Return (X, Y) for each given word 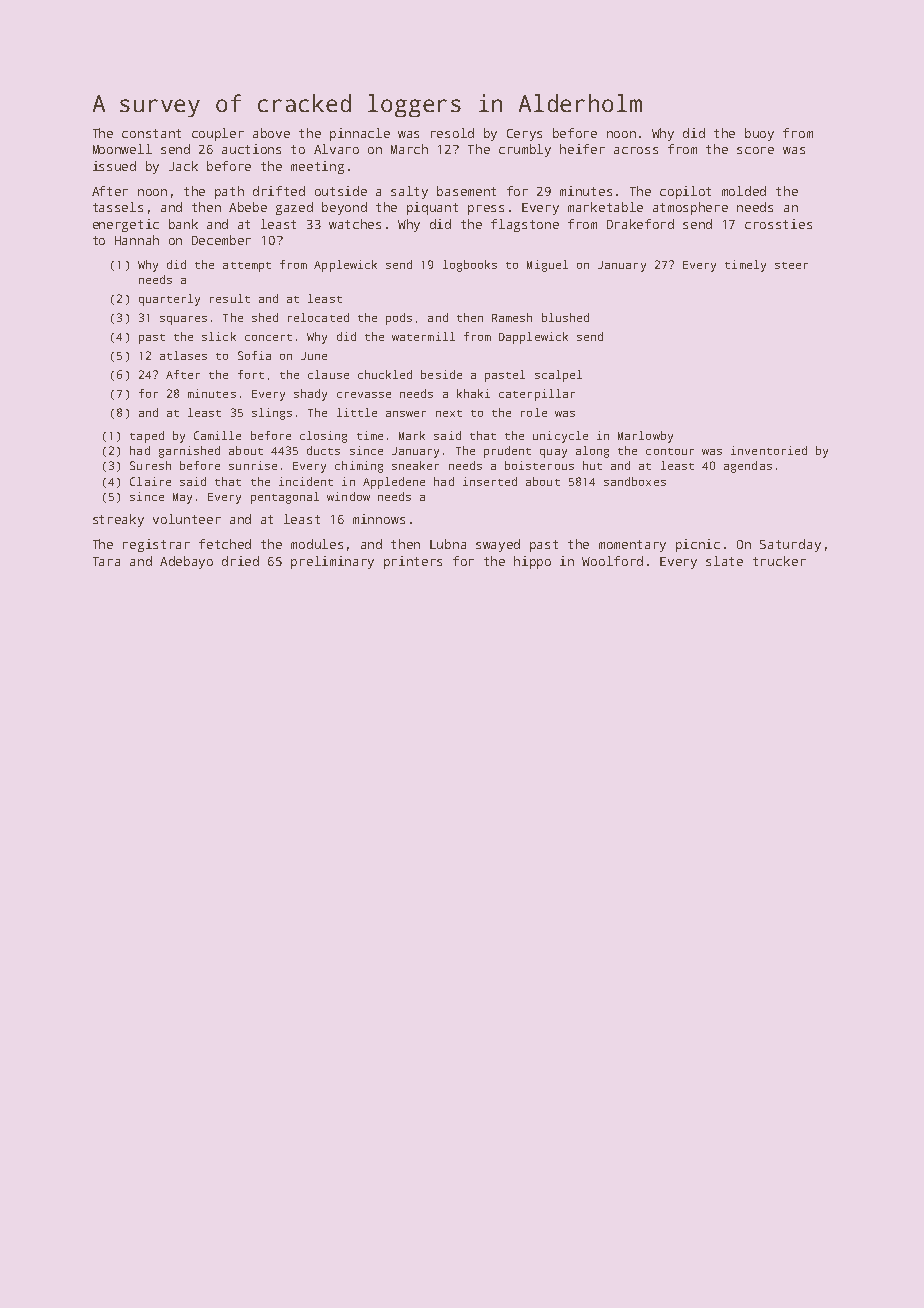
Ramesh (512, 317)
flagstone (525, 225)
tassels (118, 207)
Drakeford (640, 224)
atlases (183, 355)
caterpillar (537, 395)
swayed (498, 545)
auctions (251, 149)
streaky (118, 520)
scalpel (558, 376)
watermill (423, 336)
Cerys (524, 135)
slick (219, 336)
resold (452, 133)
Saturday (790, 545)
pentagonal (285, 498)
